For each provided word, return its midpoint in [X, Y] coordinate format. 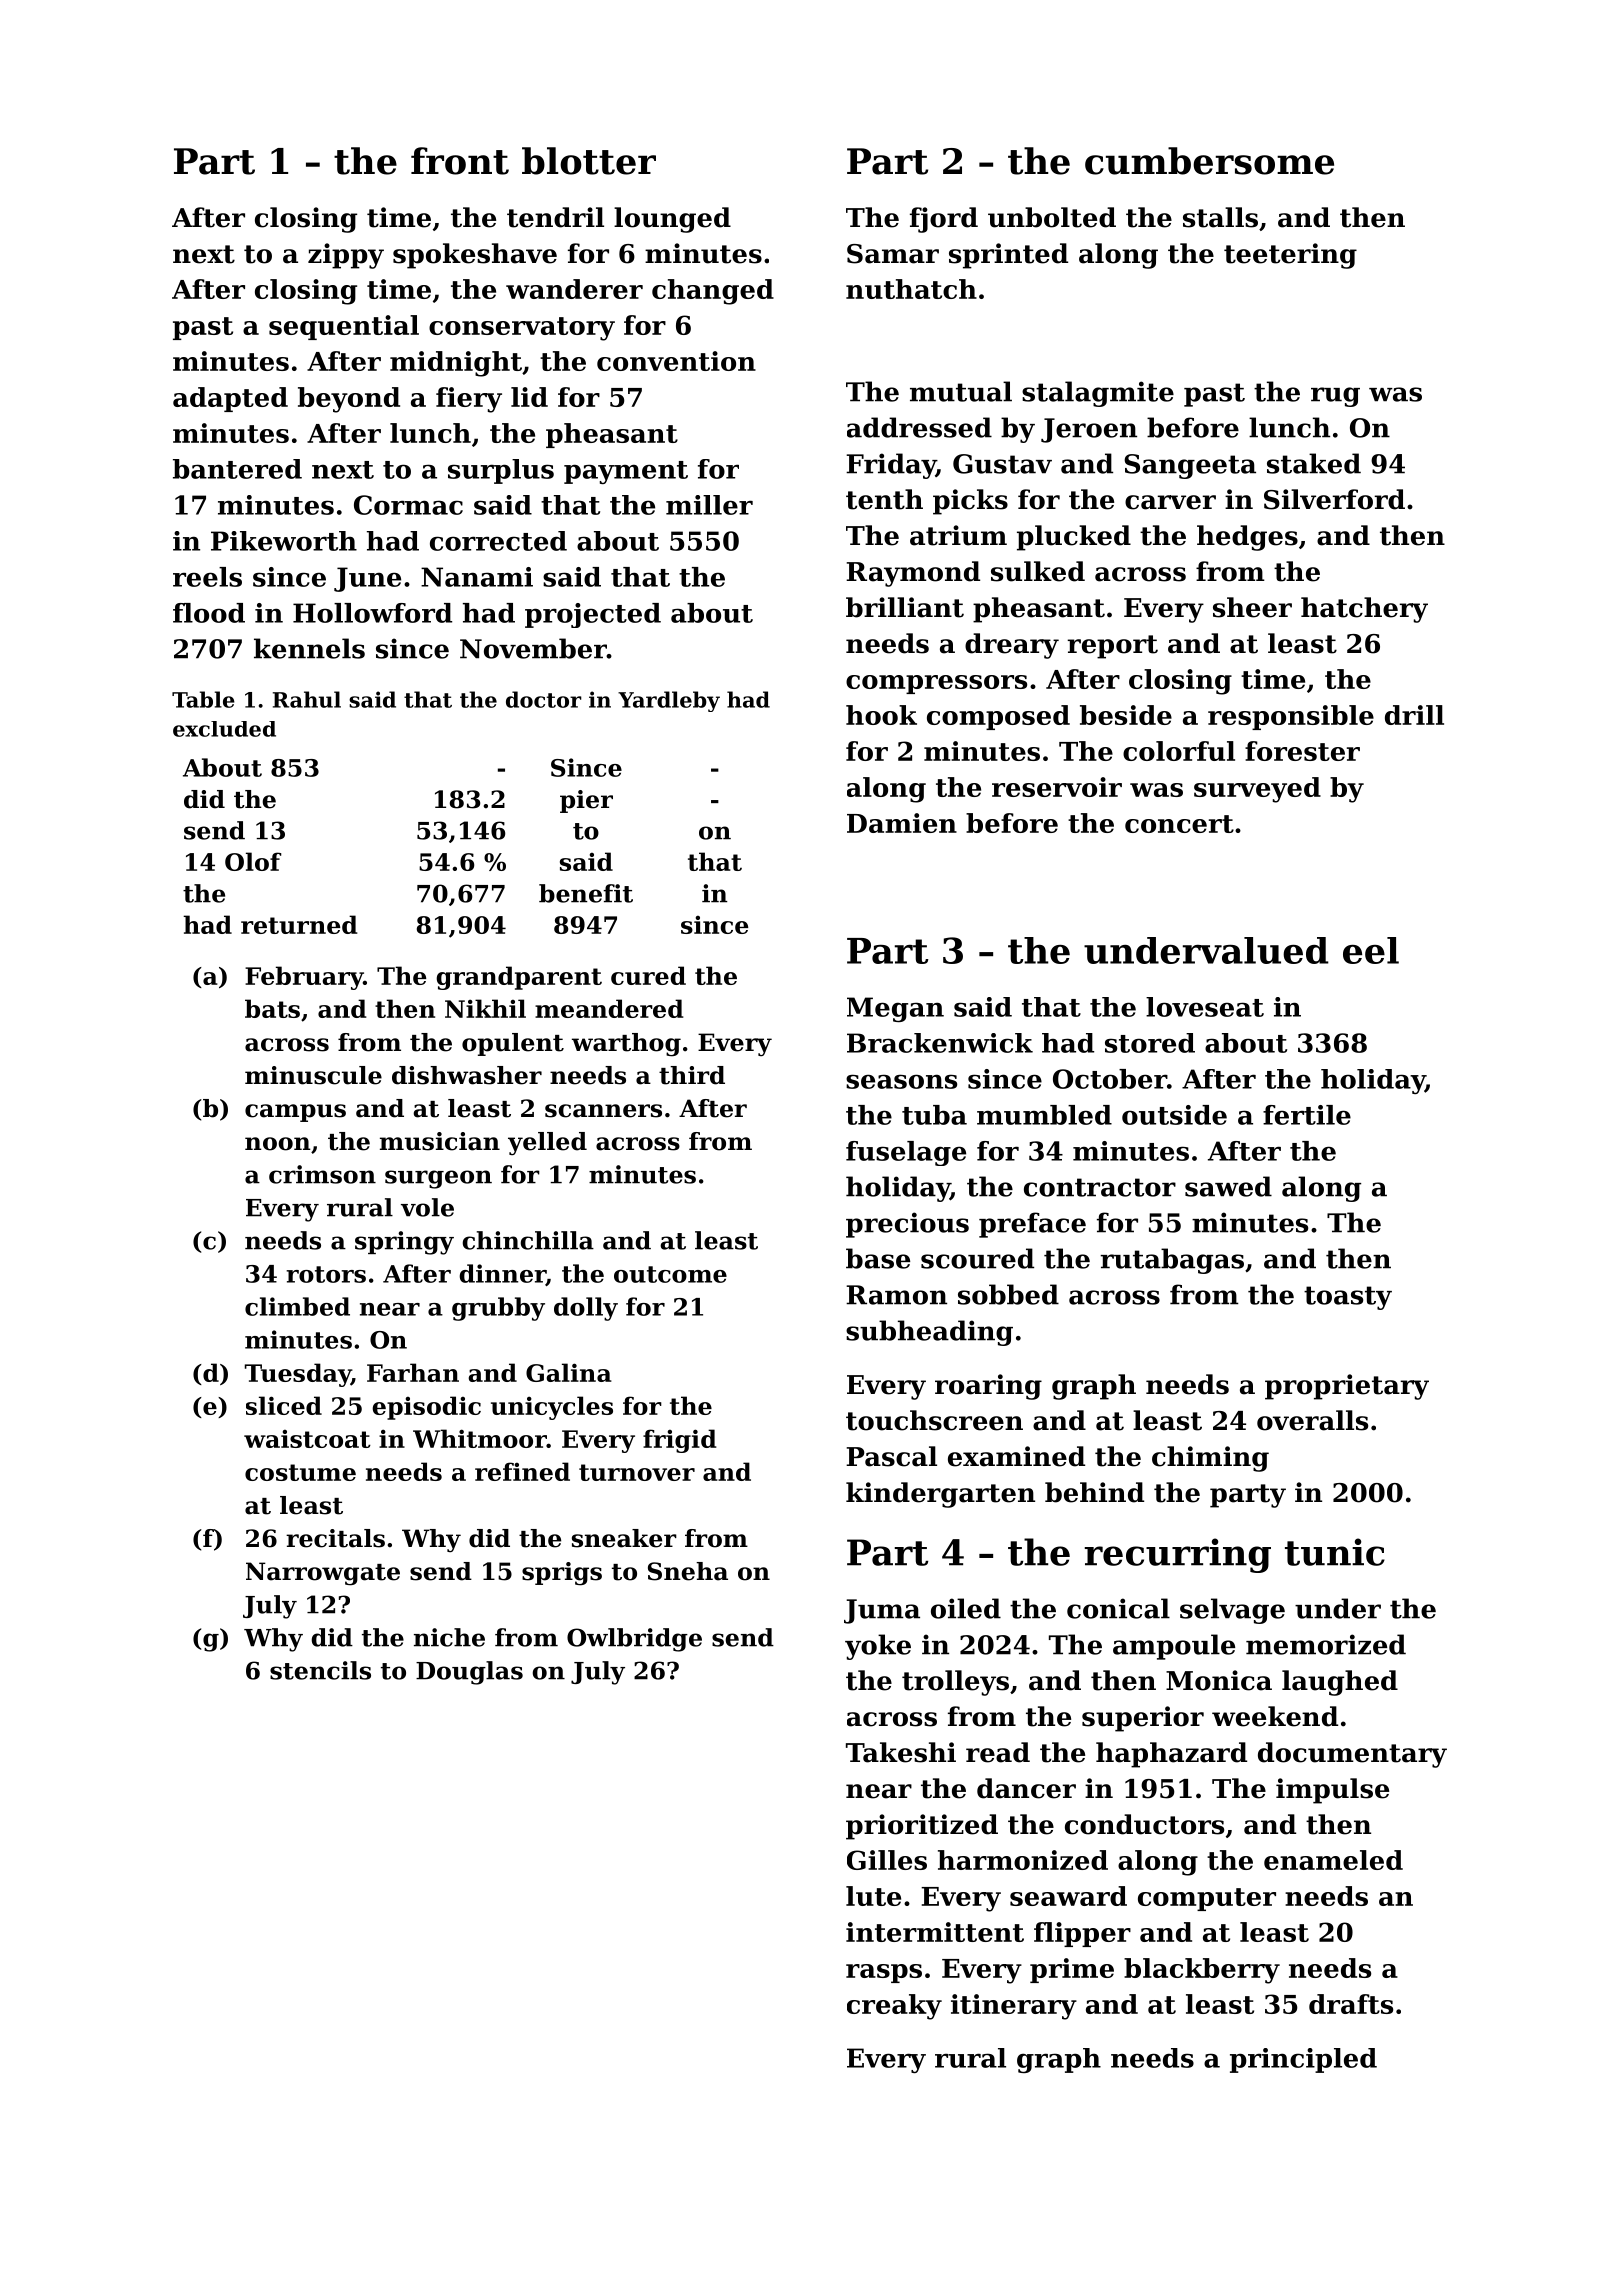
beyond [349, 400]
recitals [335, 1538]
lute [873, 1896]
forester [1302, 751]
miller [709, 505]
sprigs [562, 1574]
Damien [902, 823]
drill [1414, 715]
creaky [894, 2007]
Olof [253, 861]
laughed [1340, 1683]
